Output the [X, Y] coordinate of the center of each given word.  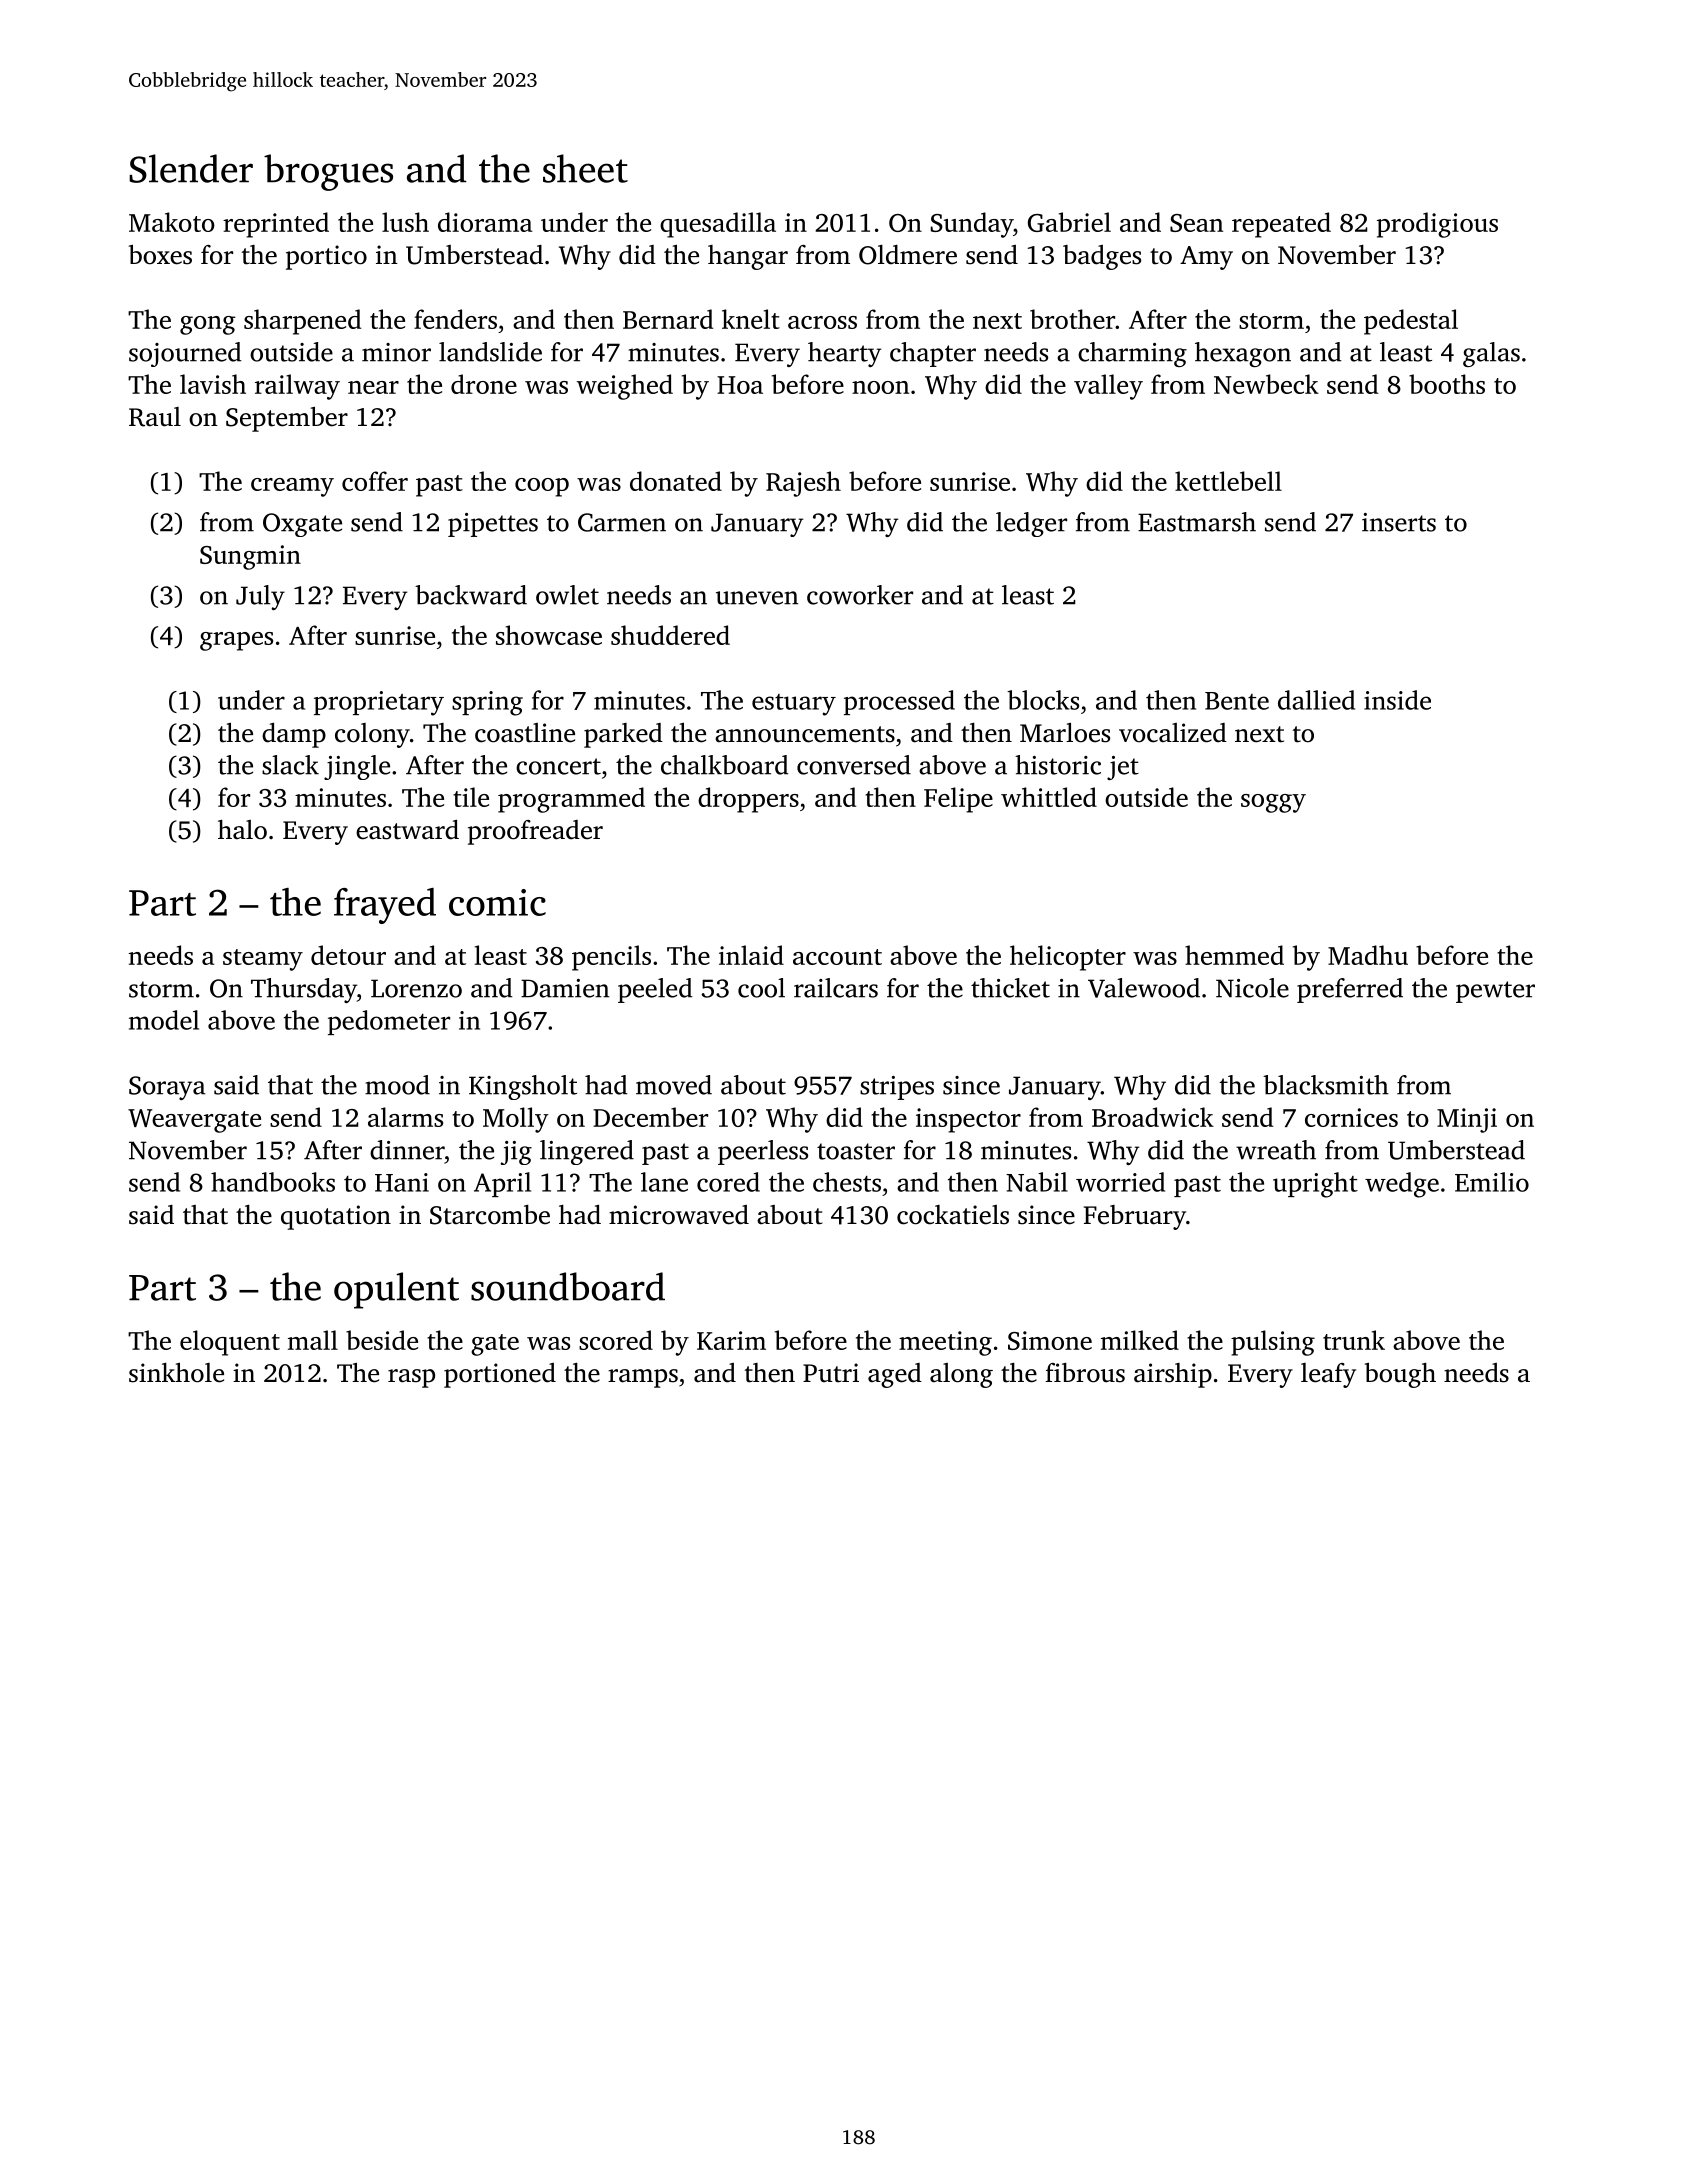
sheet [585, 168]
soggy [1273, 803]
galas [1491, 354]
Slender [191, 168]
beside [382, 1340]
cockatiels [953, 1215]
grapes [236, 641]
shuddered [670, 635]
